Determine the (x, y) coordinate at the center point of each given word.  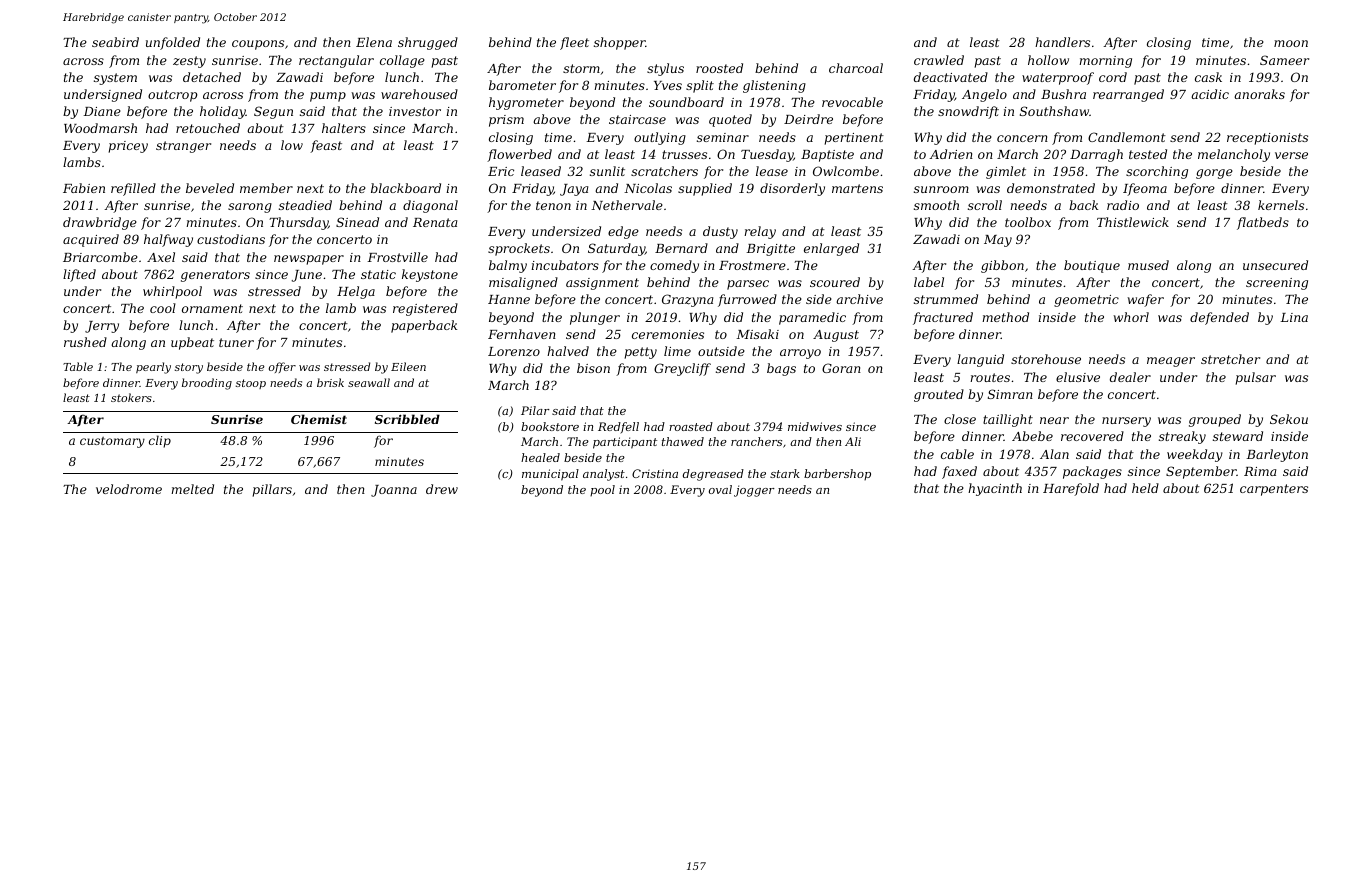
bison (593, 368)
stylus (665, 69)
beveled (210, 188)
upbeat (192, 343)
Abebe (1032, 436)
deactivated (951, 77)
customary (112, 442)
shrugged (428, 43)
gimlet (1006, 172)
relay (760, 232)
